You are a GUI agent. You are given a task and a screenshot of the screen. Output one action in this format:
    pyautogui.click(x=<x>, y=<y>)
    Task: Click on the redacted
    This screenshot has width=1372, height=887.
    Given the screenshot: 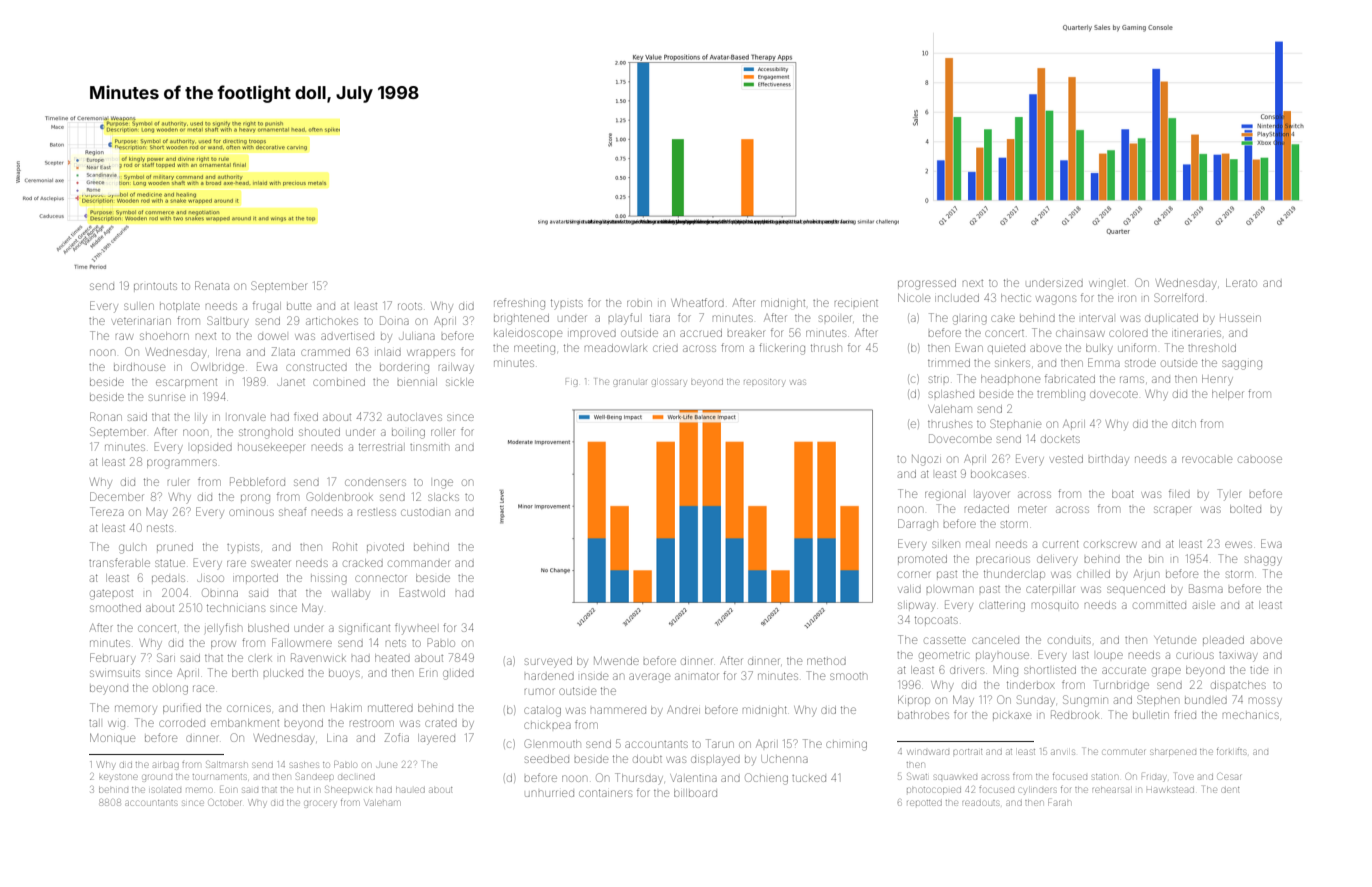 What is the action you would take?
    pyautogui.click(x=987, y=509)
